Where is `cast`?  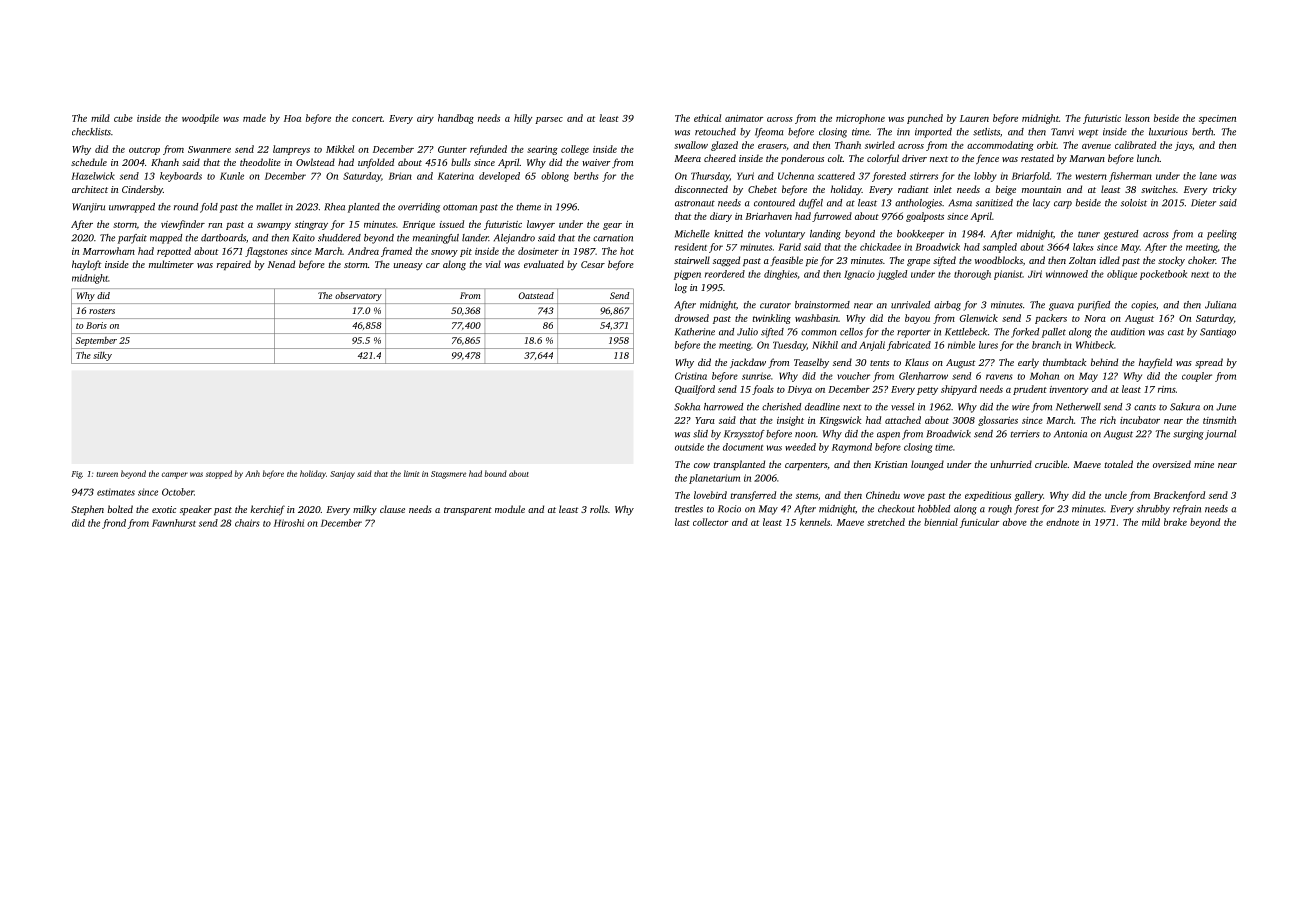 cast is located at coordinates (1176, 332).
